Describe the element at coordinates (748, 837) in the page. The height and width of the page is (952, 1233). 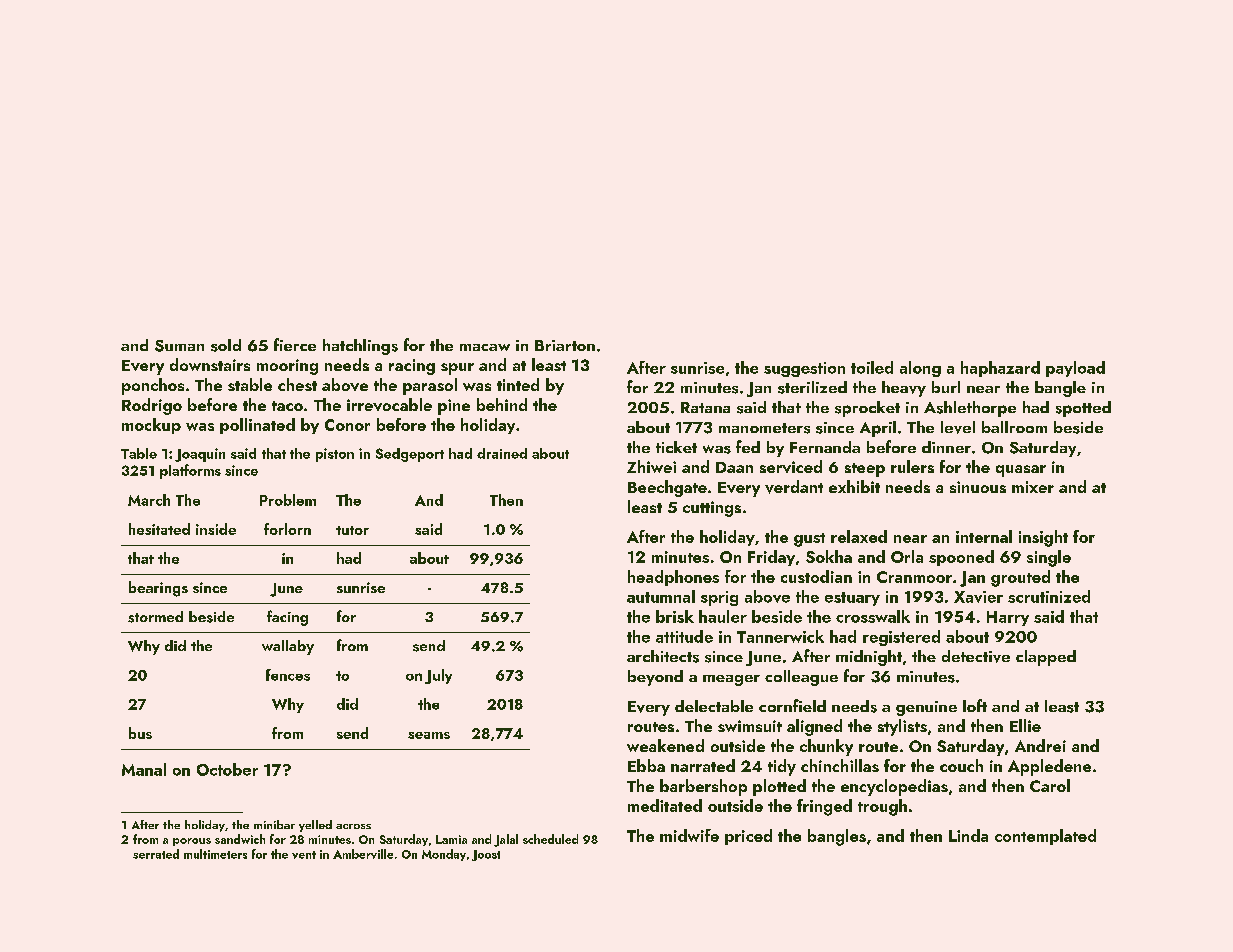
I see `priced` at that location.
